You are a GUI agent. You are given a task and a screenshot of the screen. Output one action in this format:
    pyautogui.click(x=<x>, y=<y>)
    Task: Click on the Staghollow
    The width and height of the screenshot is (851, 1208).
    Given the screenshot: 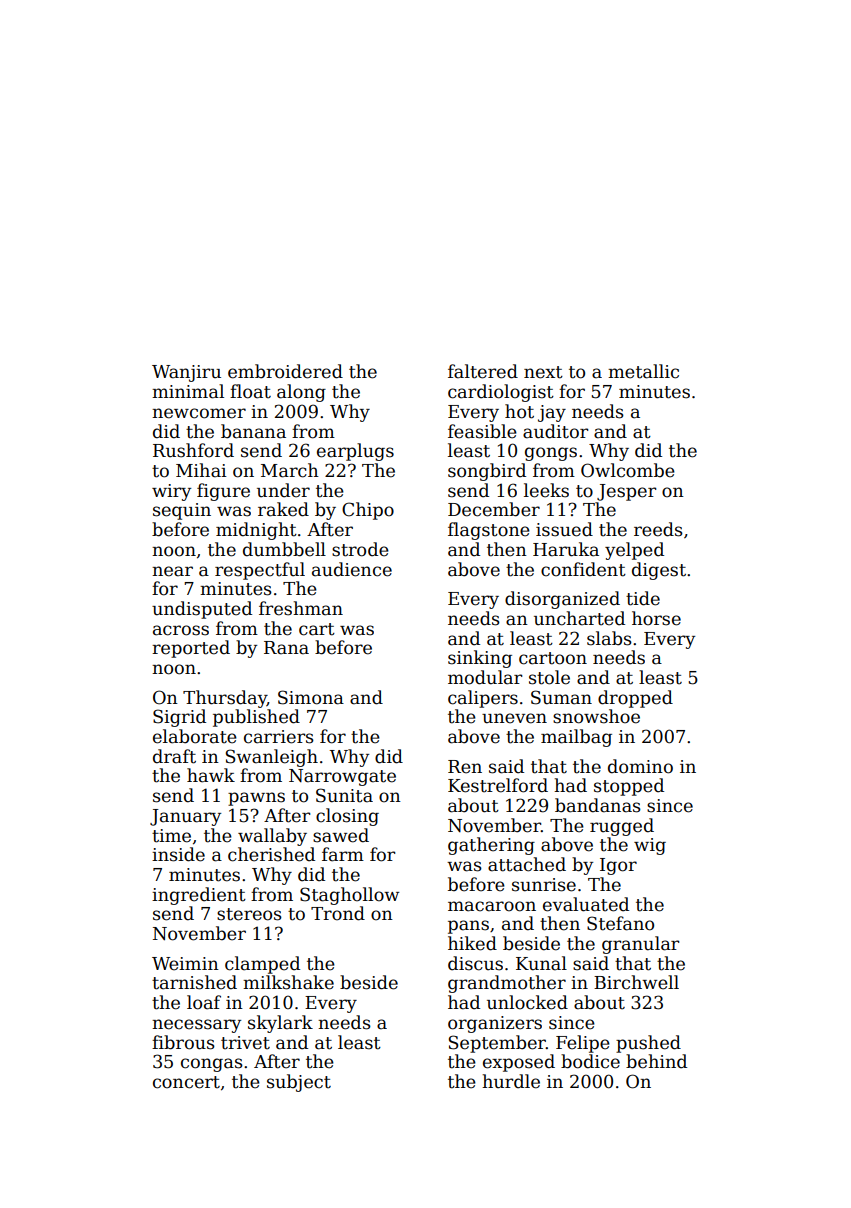 What is the action you would take?
    pyautogui.click(x=349, y=896)
